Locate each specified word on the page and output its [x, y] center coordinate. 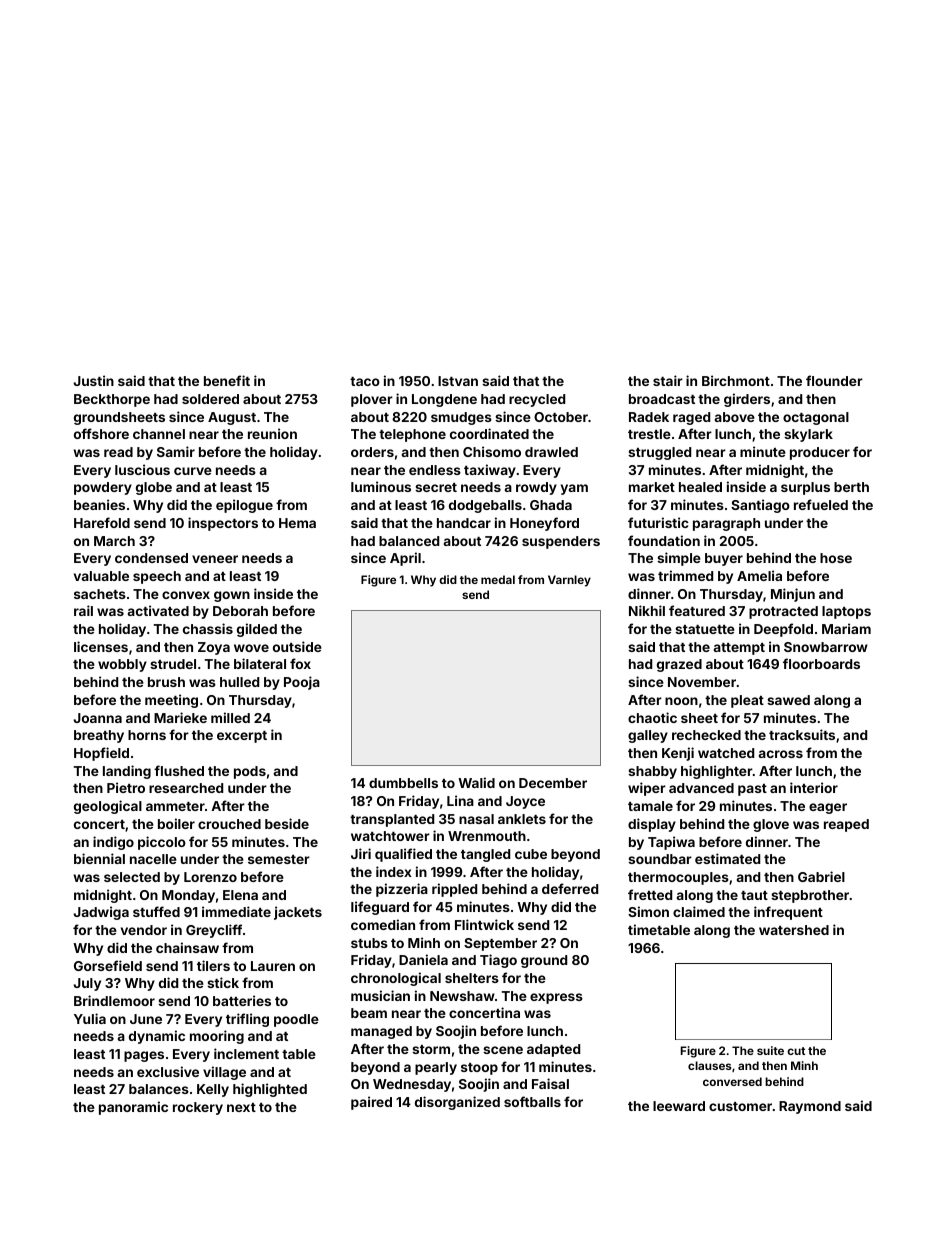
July [87, 984]
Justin [93, 380]
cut [796, 1051]
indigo [113, 843]
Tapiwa [671, 843]
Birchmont [736, 380]
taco [365, 381]
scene [503, 1050]
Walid [476, 782]
